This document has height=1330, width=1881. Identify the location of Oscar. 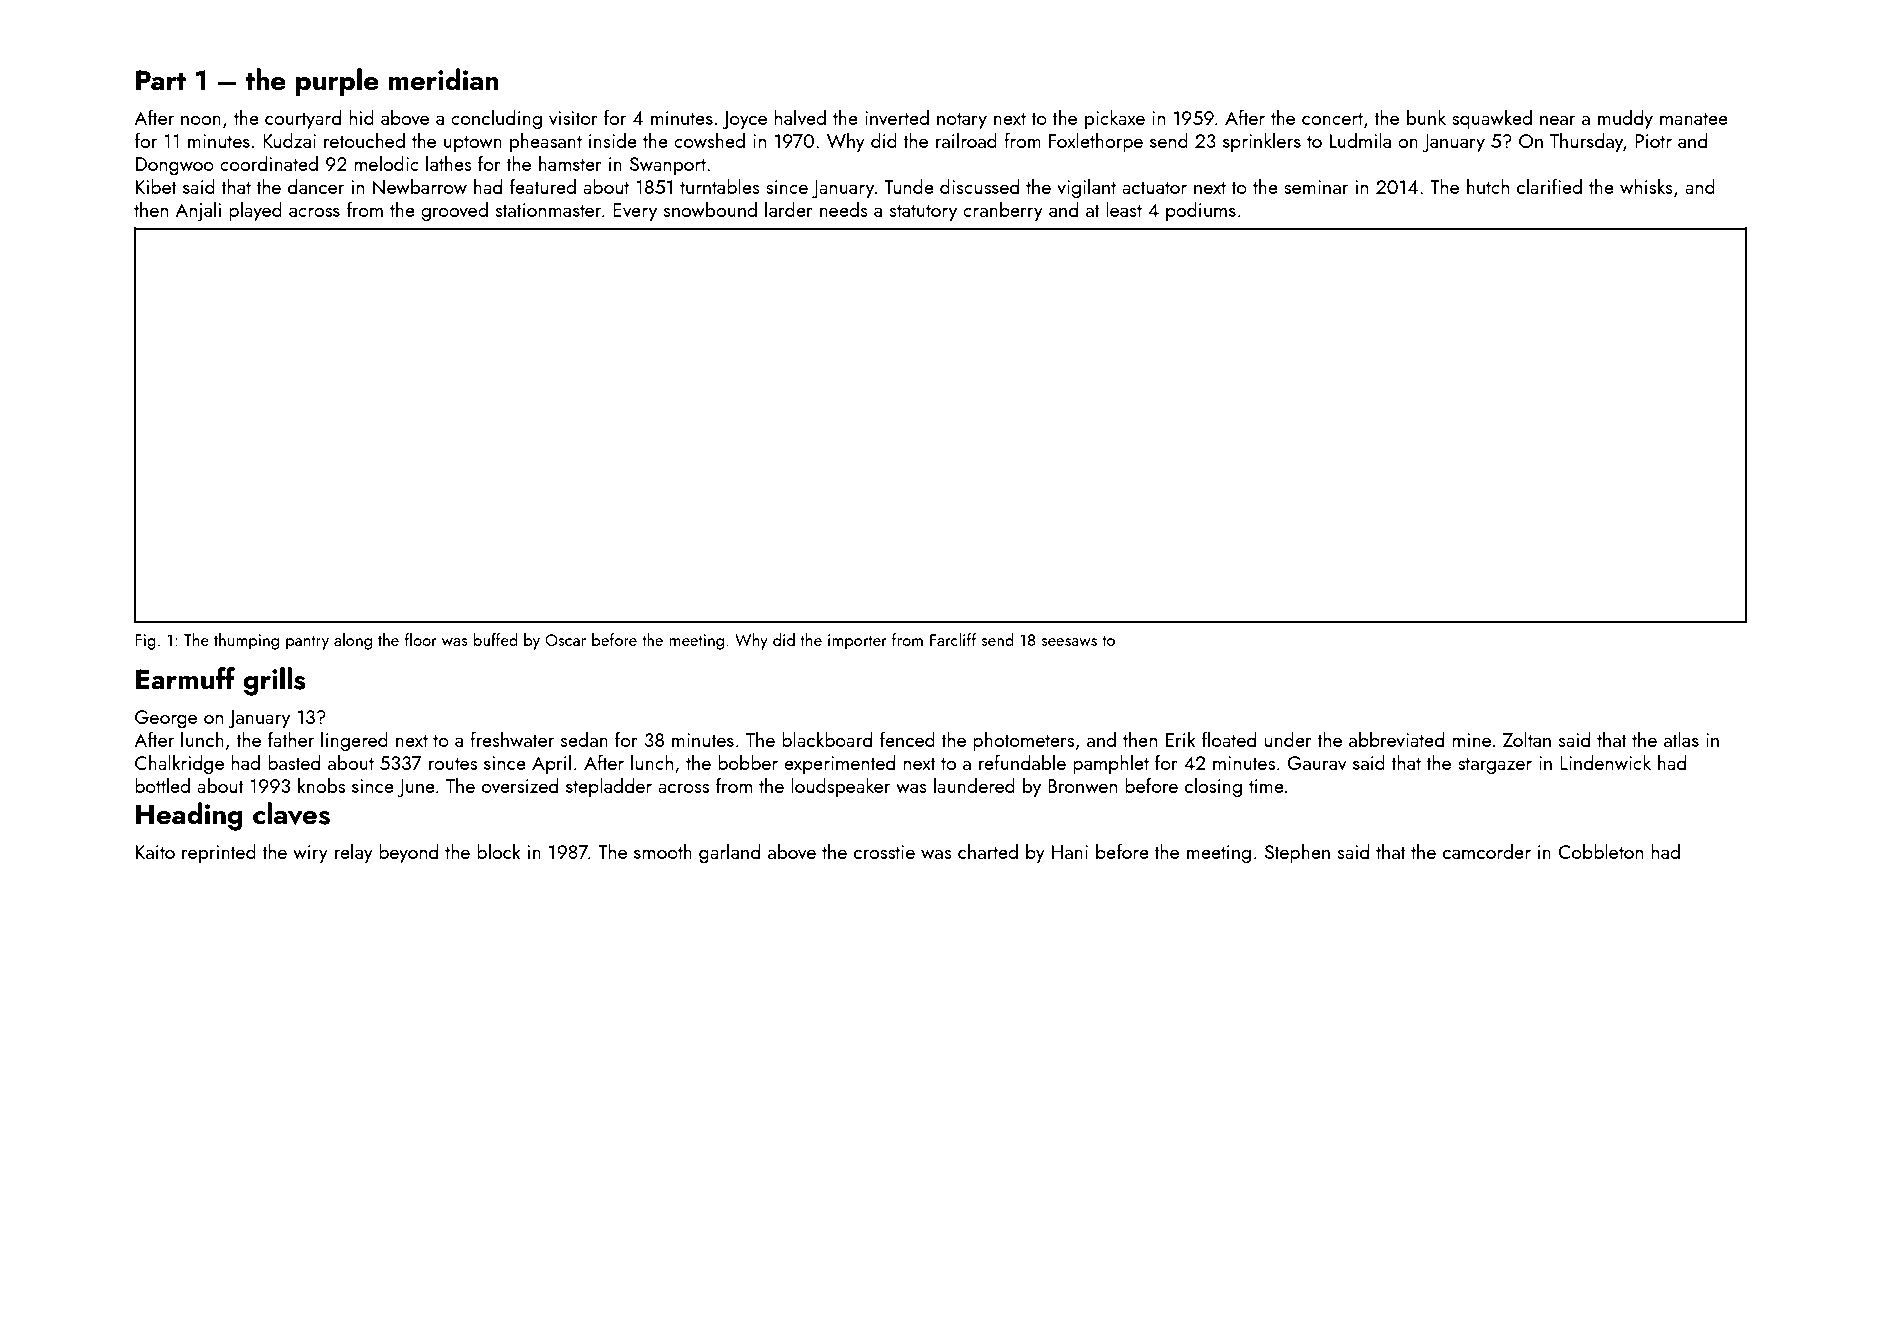
(565, 640).
